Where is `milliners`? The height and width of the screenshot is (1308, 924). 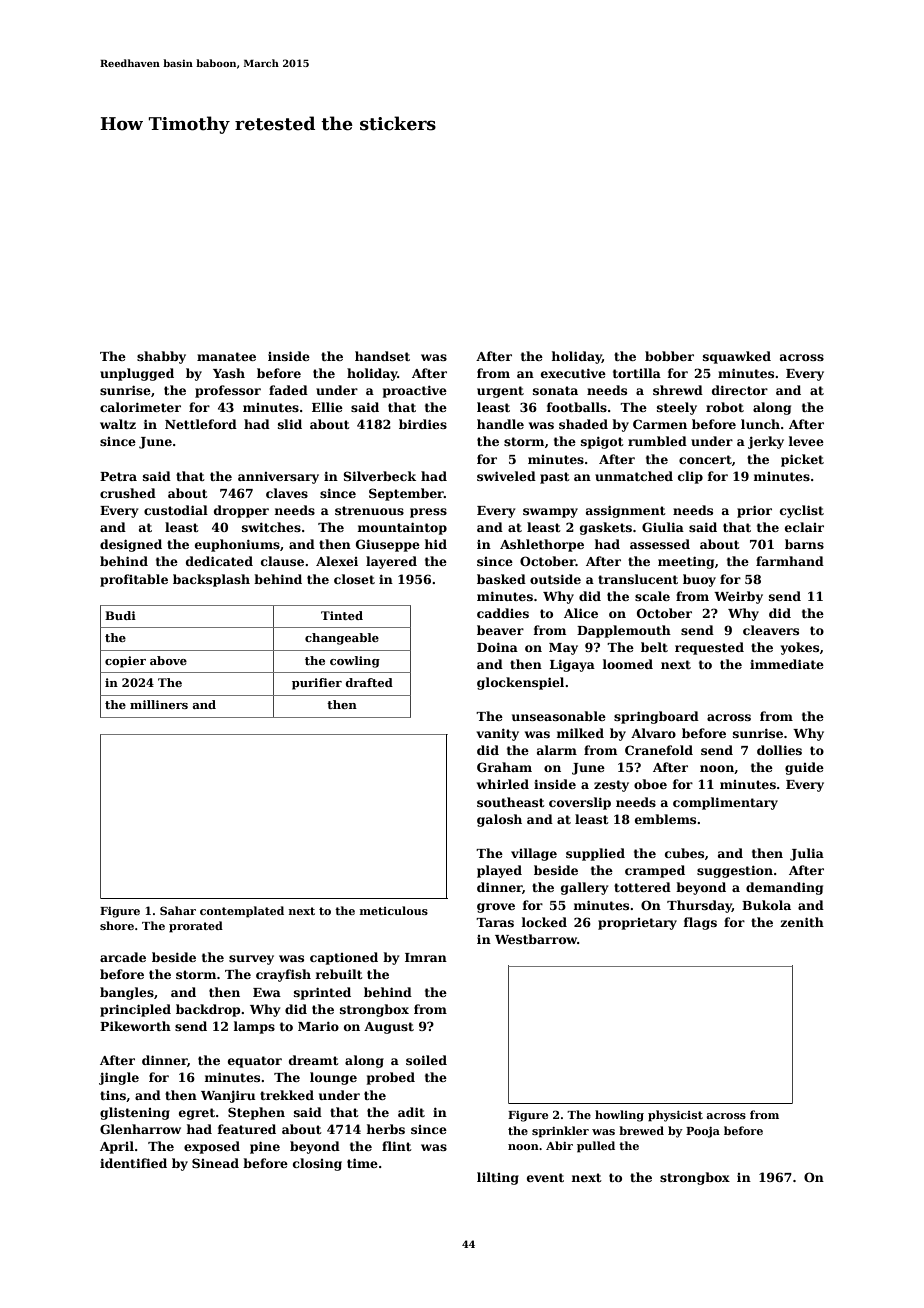
milliners is located at coordinates (159, 704).
